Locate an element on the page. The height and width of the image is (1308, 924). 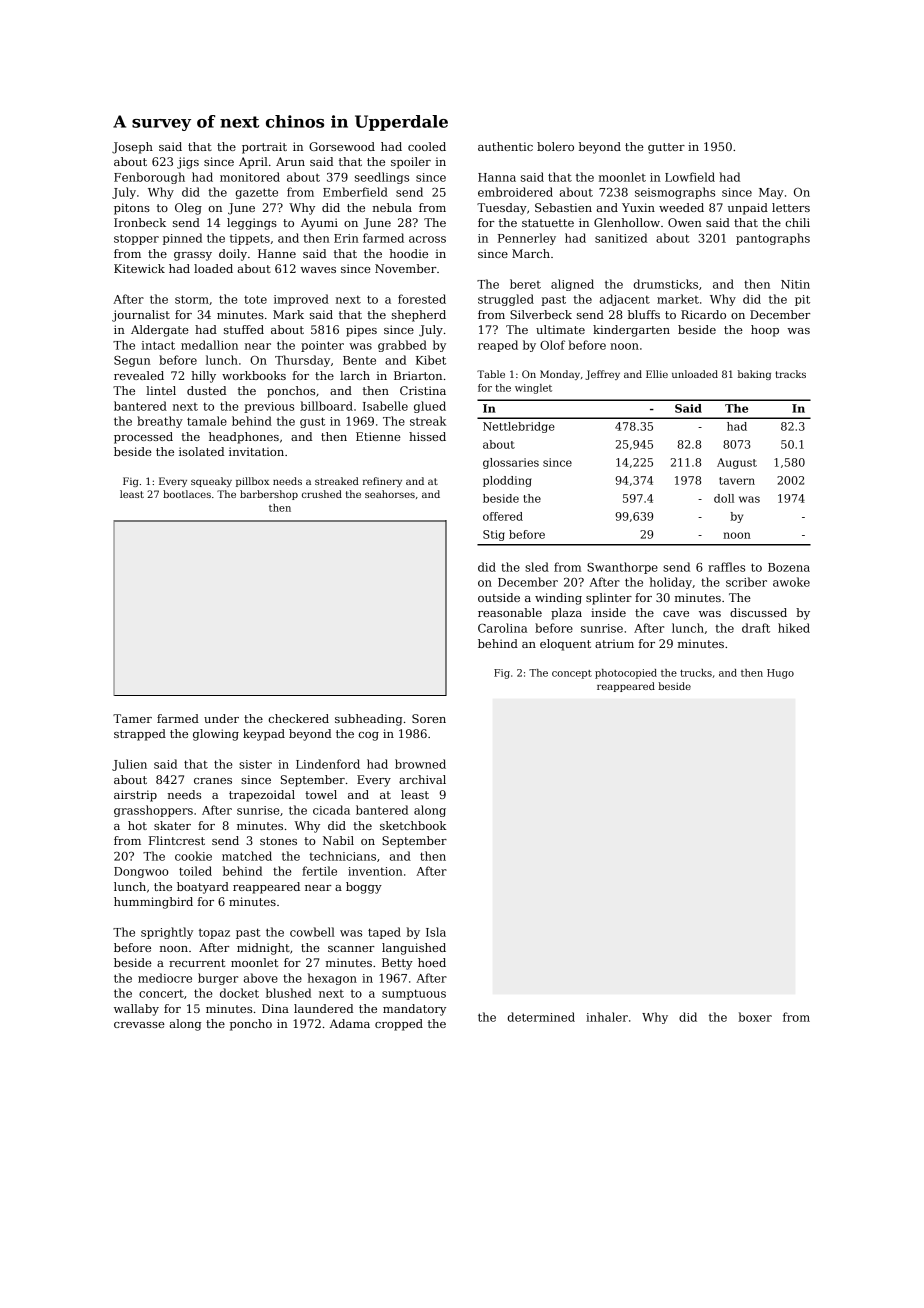
Soren is located at coordinates (429, 718).
